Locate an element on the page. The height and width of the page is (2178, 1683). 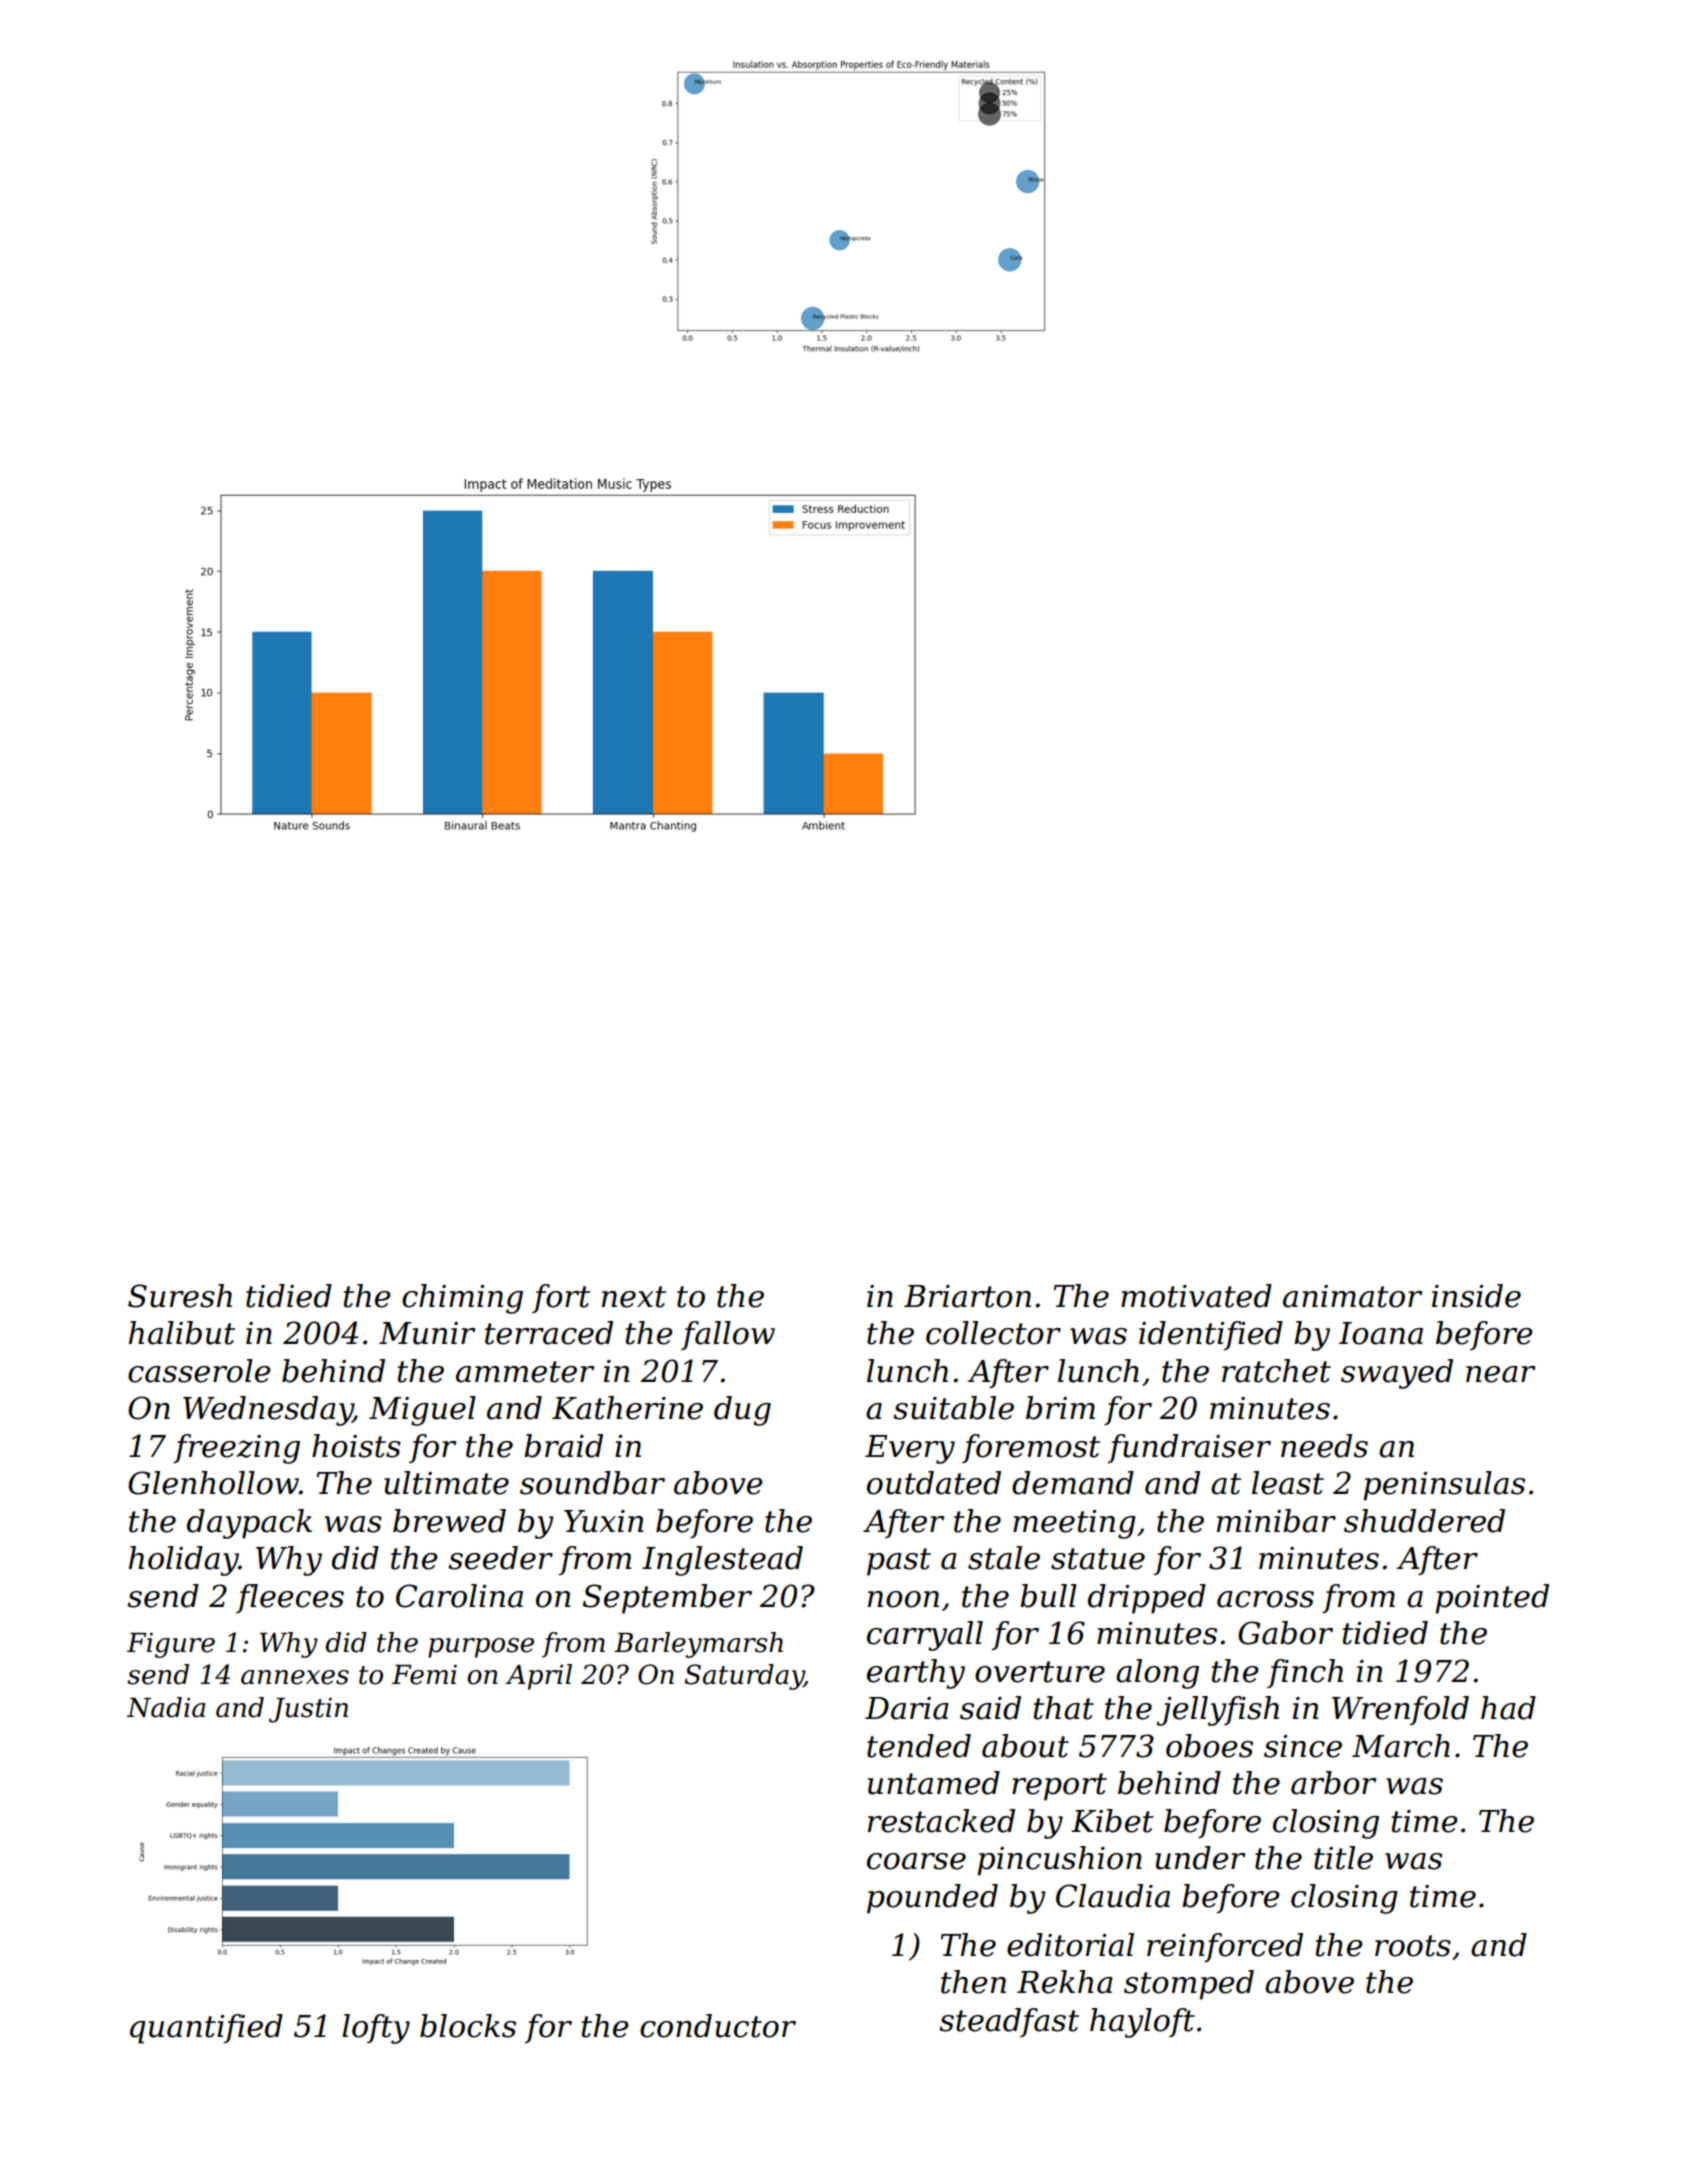
hayloft is located at coordinates (1142, 2023).
